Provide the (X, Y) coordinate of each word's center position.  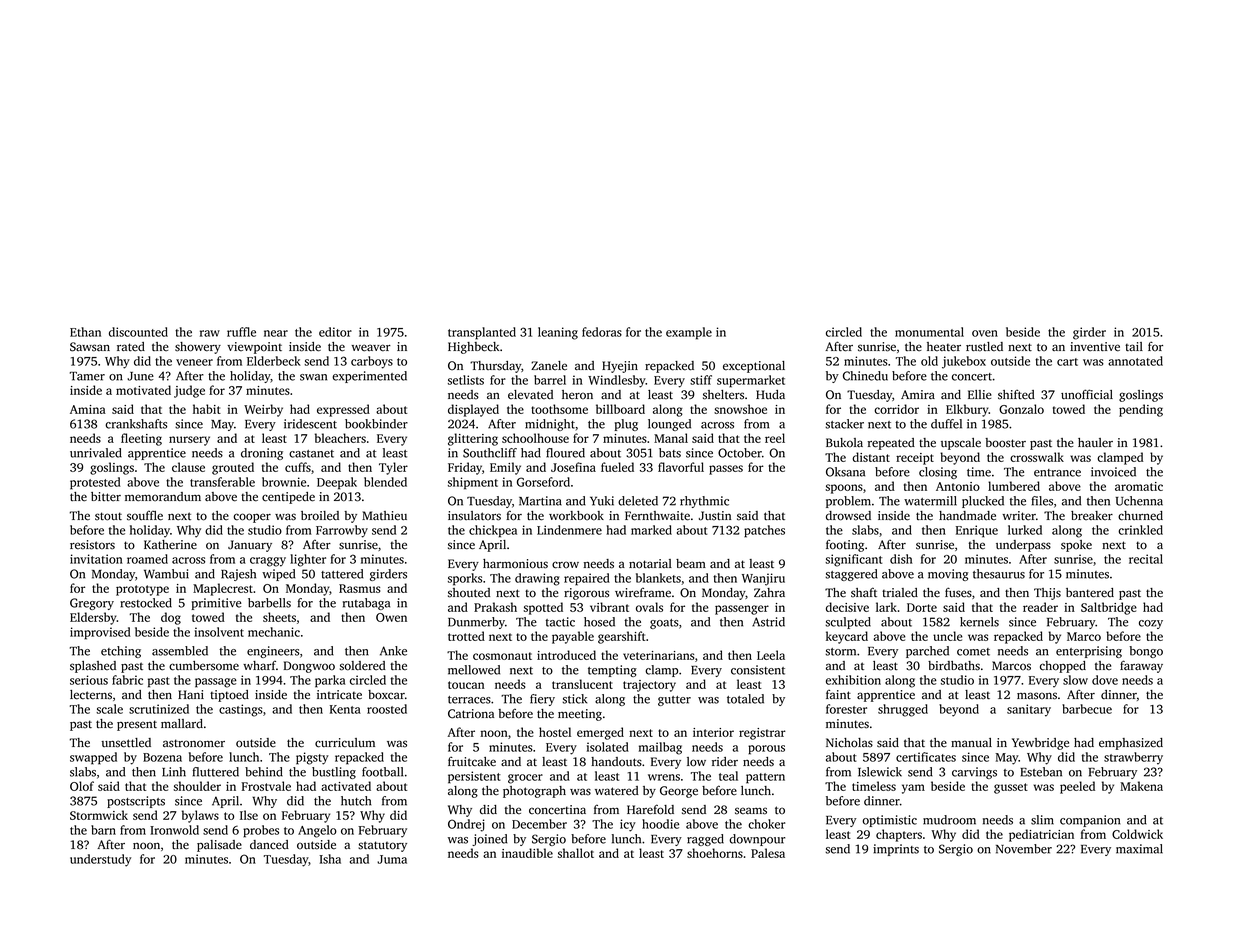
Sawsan (90, 347)
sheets (279, 617)
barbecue (1087, 709)
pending (1141, 410)
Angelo (317, 831)
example (689, 333)
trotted (466, 636)
